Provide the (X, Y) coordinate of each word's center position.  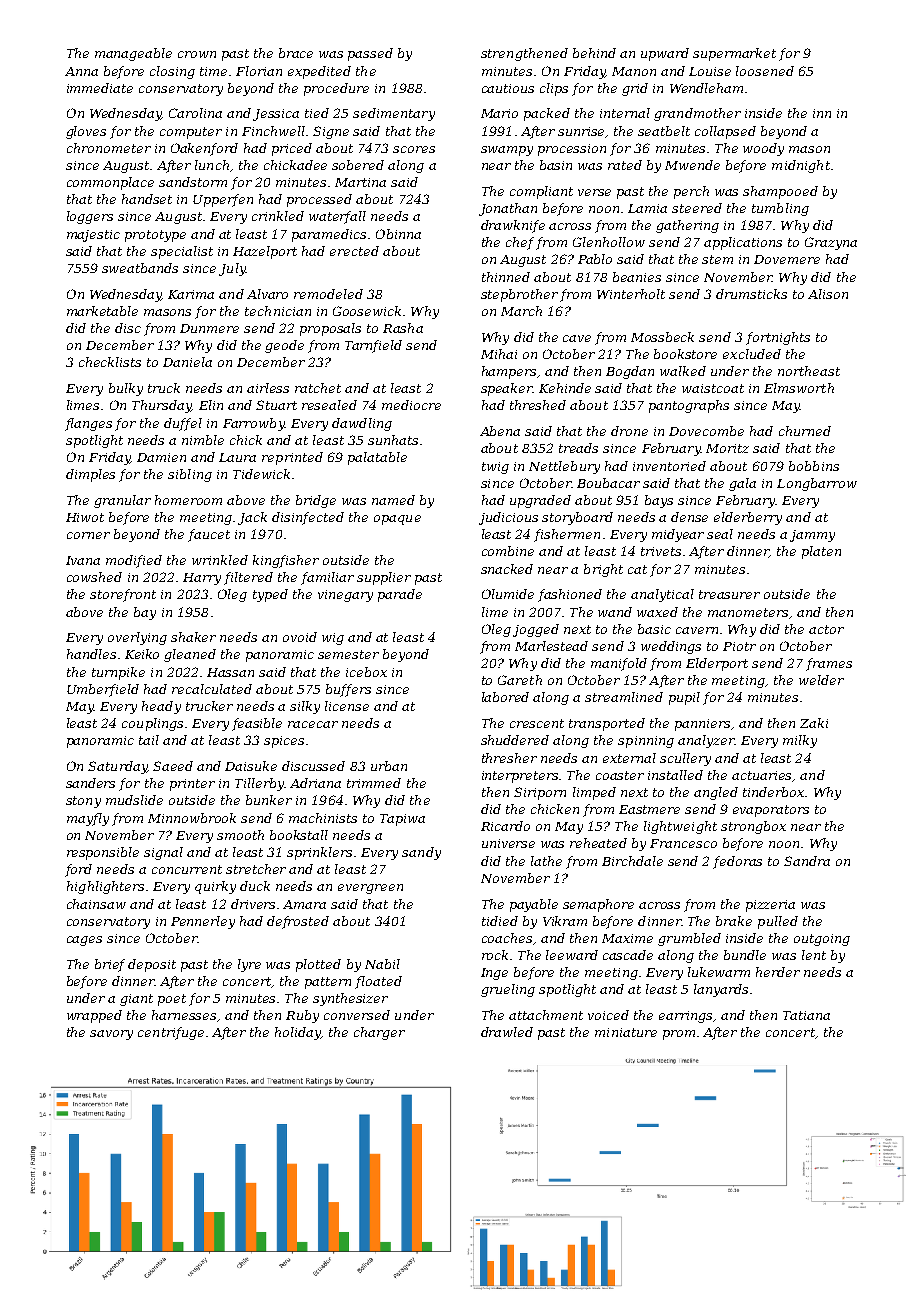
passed (370, 54)
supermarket (734, 54)
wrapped (94, 1016)
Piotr (739, 646)
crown (197, 54)
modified (134, 561)
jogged (536, 630)
